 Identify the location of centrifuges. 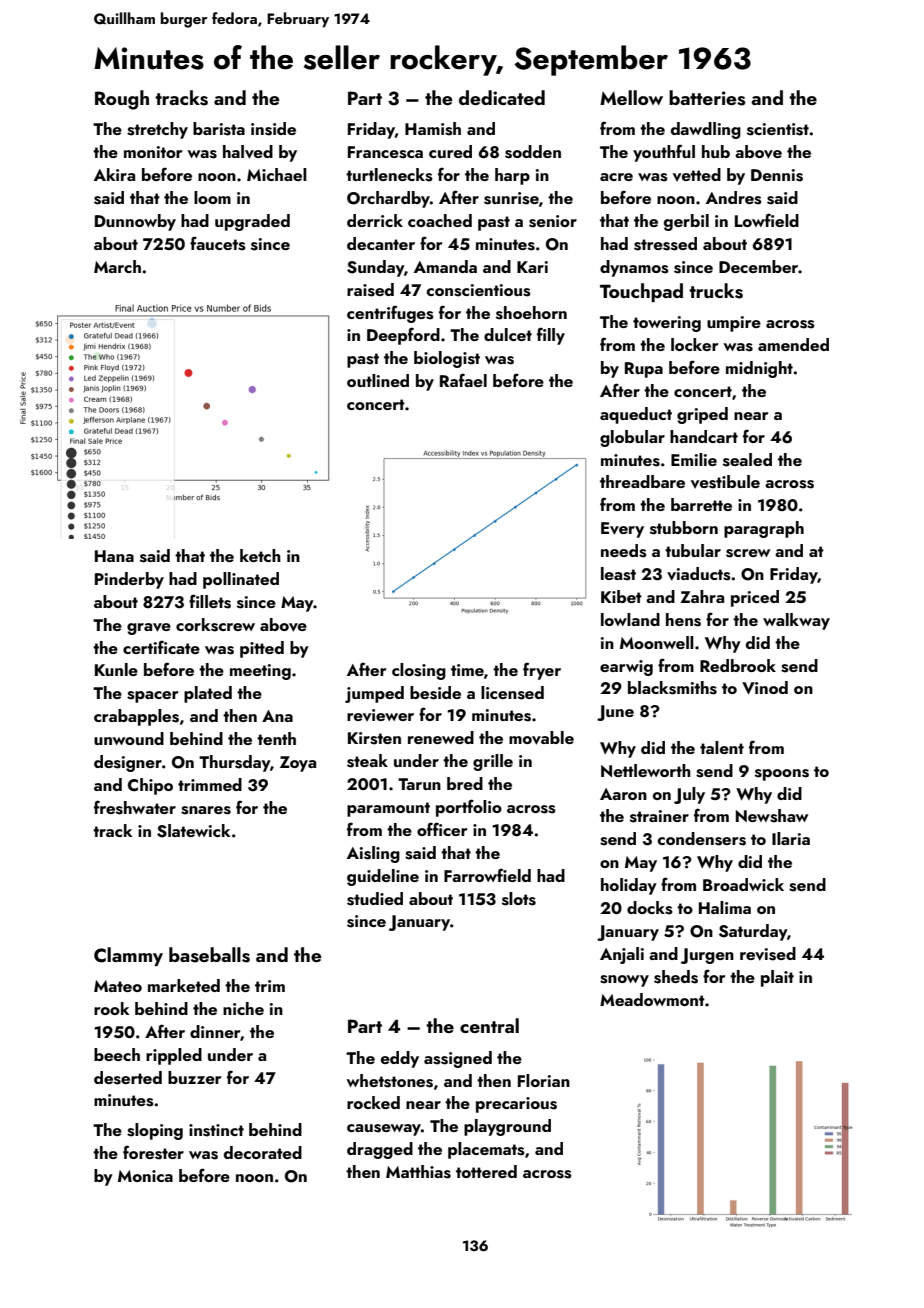
(390, 314).
